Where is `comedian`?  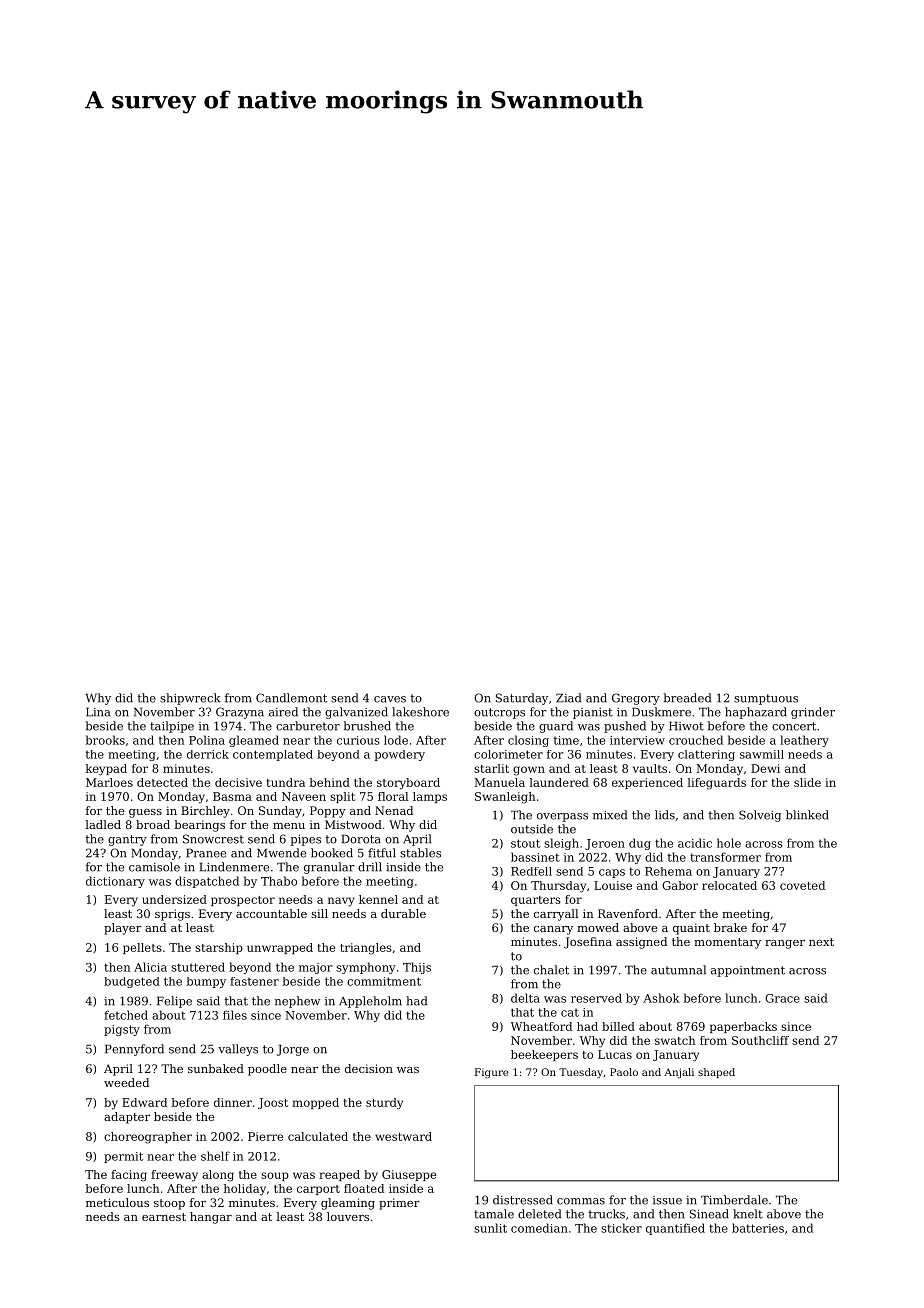 comedian is located at coordinates (539, 1228).
